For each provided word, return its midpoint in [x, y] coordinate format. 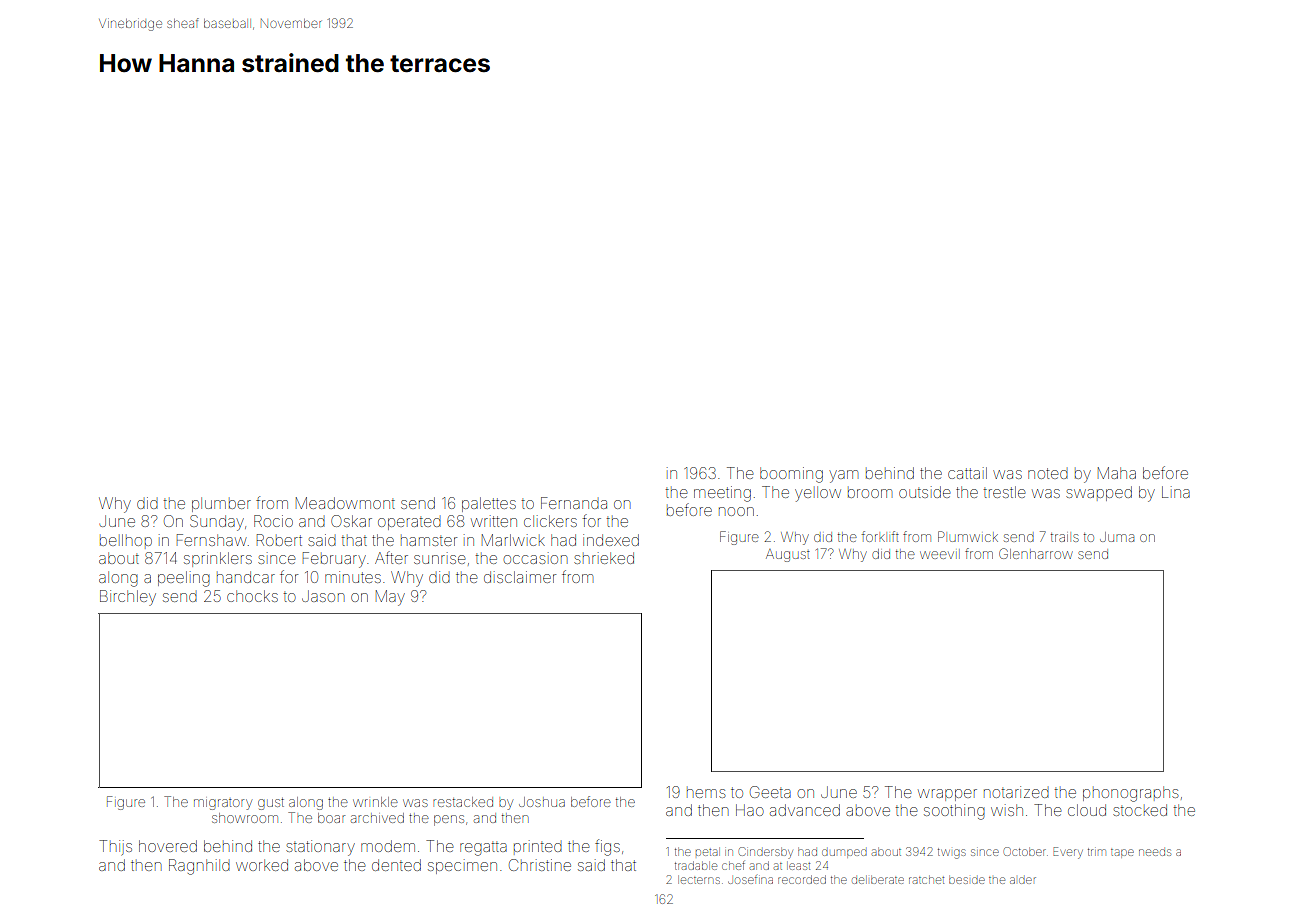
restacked [463, 802]
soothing [954, 812]
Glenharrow [1036, 553]
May [390, 598]
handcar [246, 577]
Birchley [128, 598]
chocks [252, 596]
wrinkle [375, 802]
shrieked [604, 558]
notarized [1016, 792]
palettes [489, 504]
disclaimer [520, 577]
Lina [1176, 492]
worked [262, 865]
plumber [221, 504]
